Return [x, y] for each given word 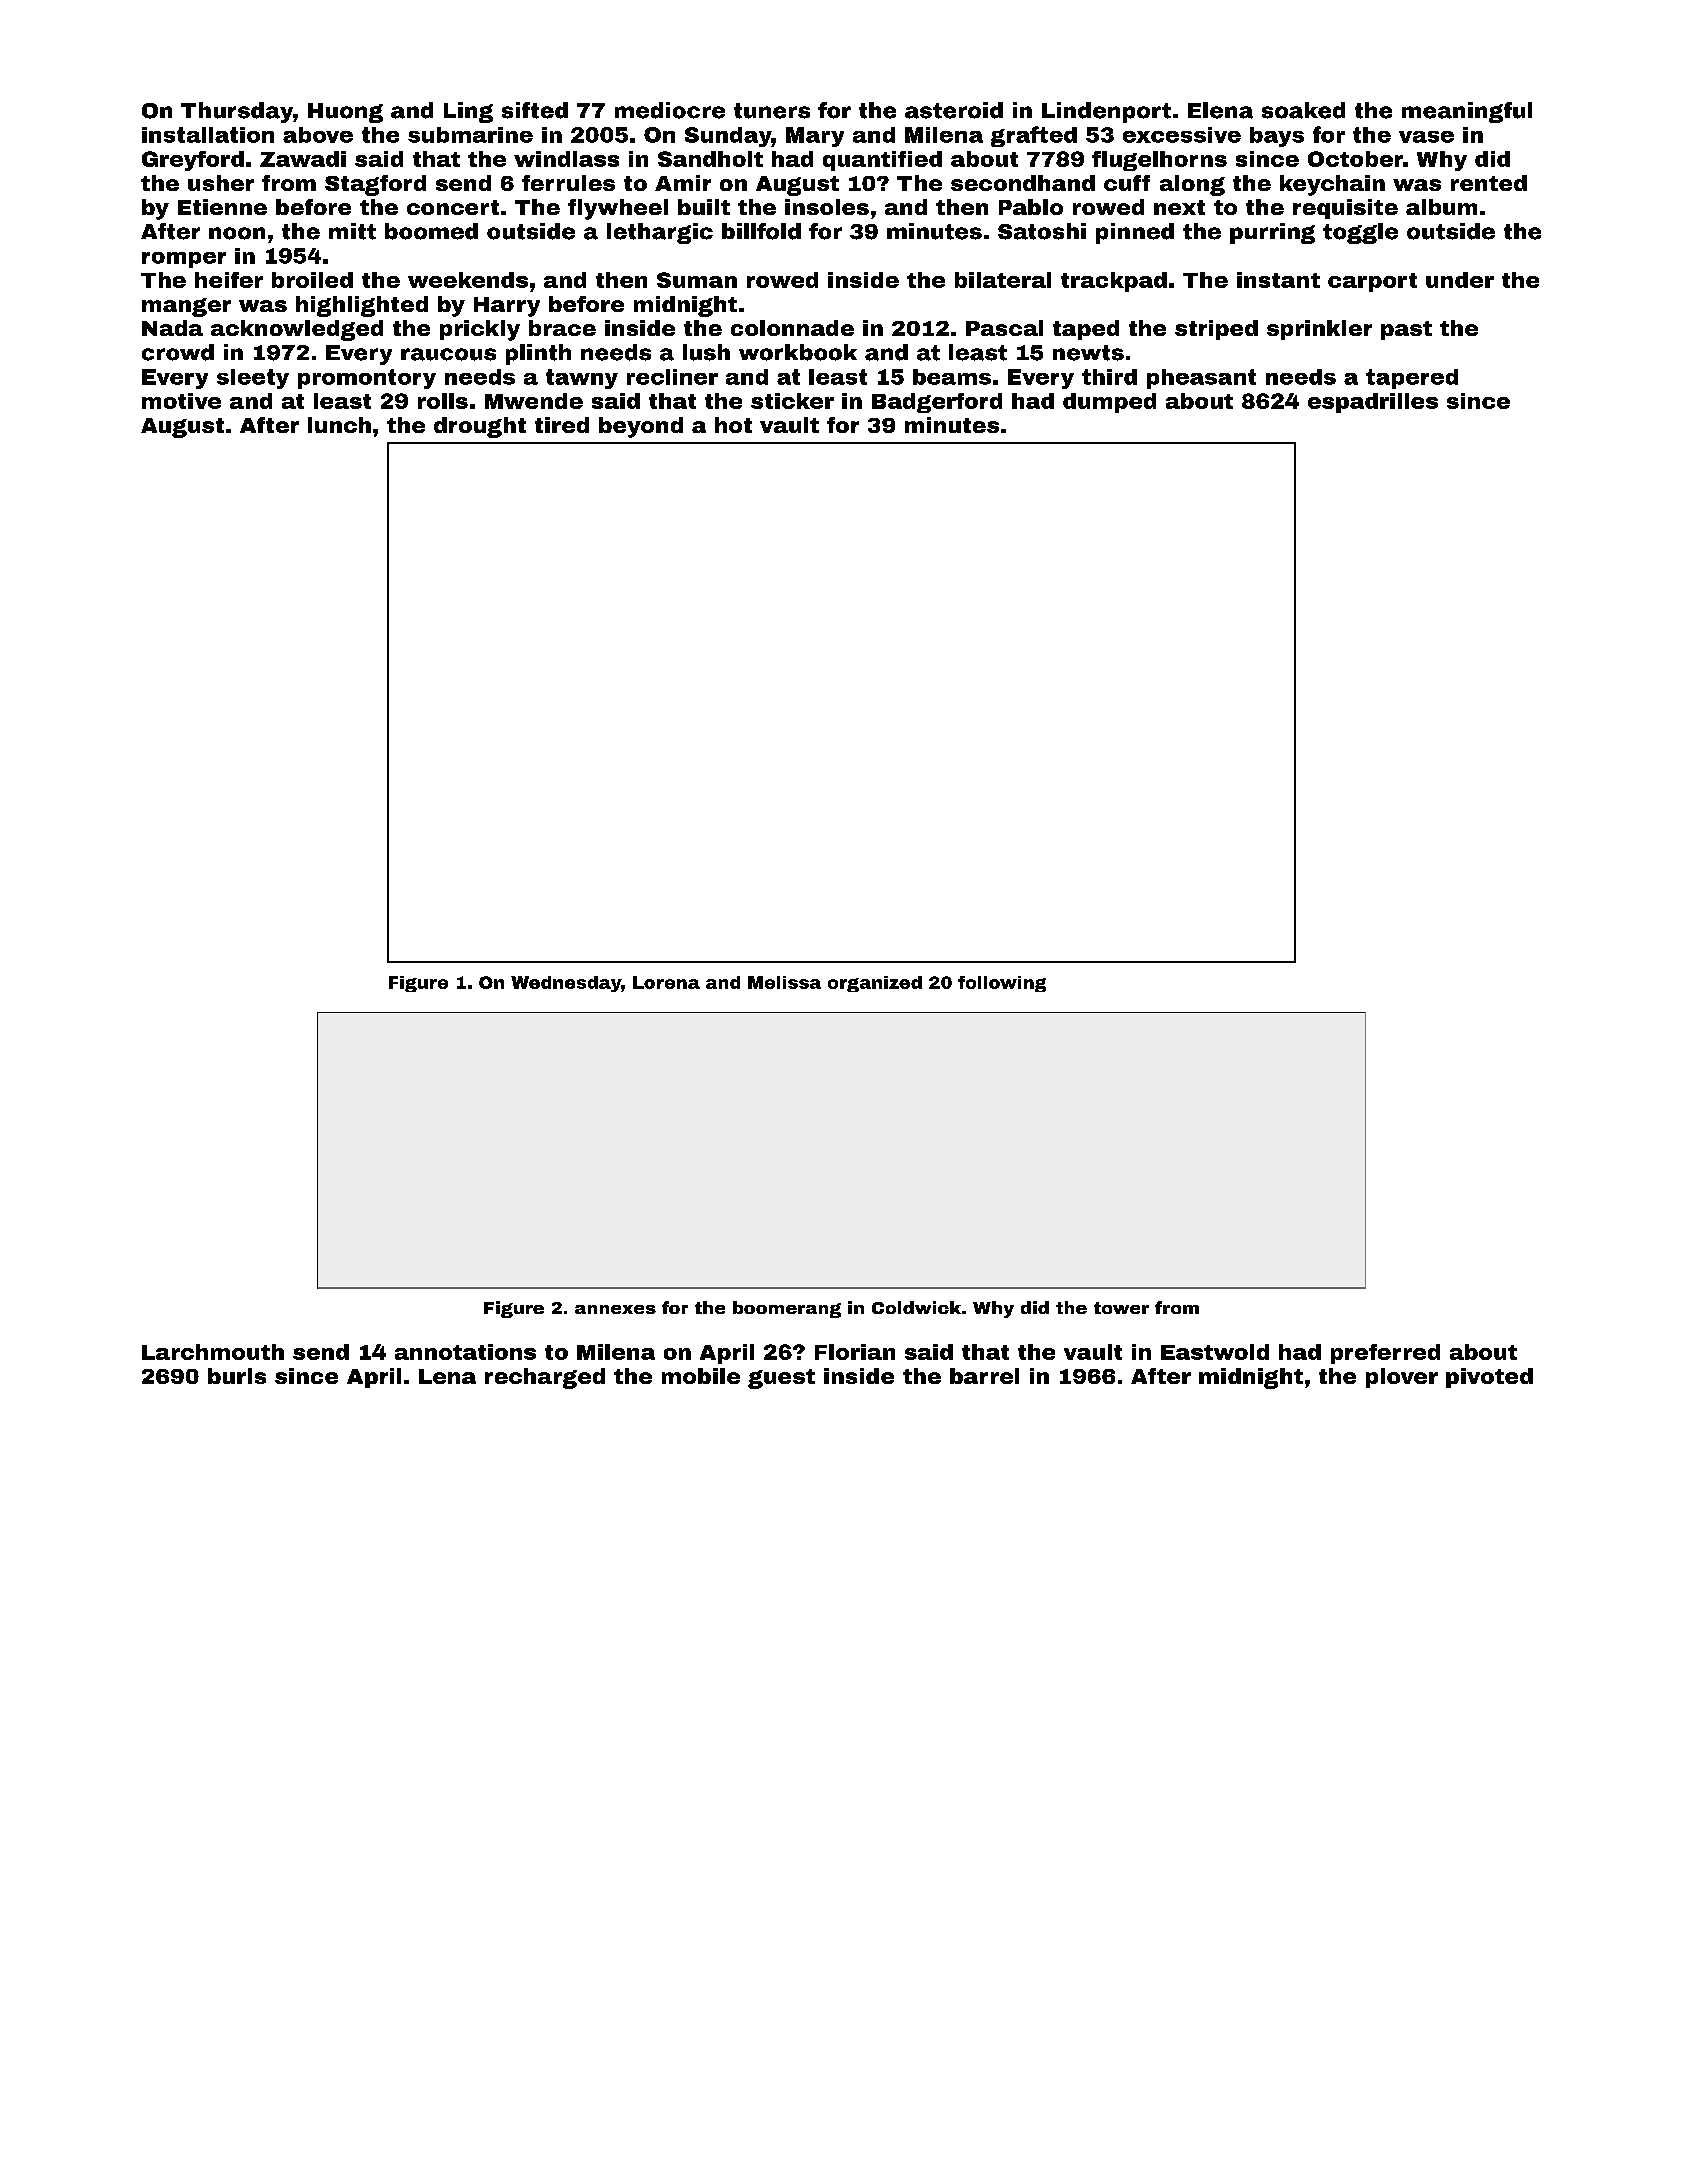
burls [237, 1376]
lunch [339, 425]
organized [875, 984]
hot [733, 425]
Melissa [784, 982]
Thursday [237, 112]
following [1002, 984]
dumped [1109, 403]
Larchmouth [213, 1352]
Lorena [666, 982]
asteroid [954, 110]
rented [1489, 183]
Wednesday [566, 984]
